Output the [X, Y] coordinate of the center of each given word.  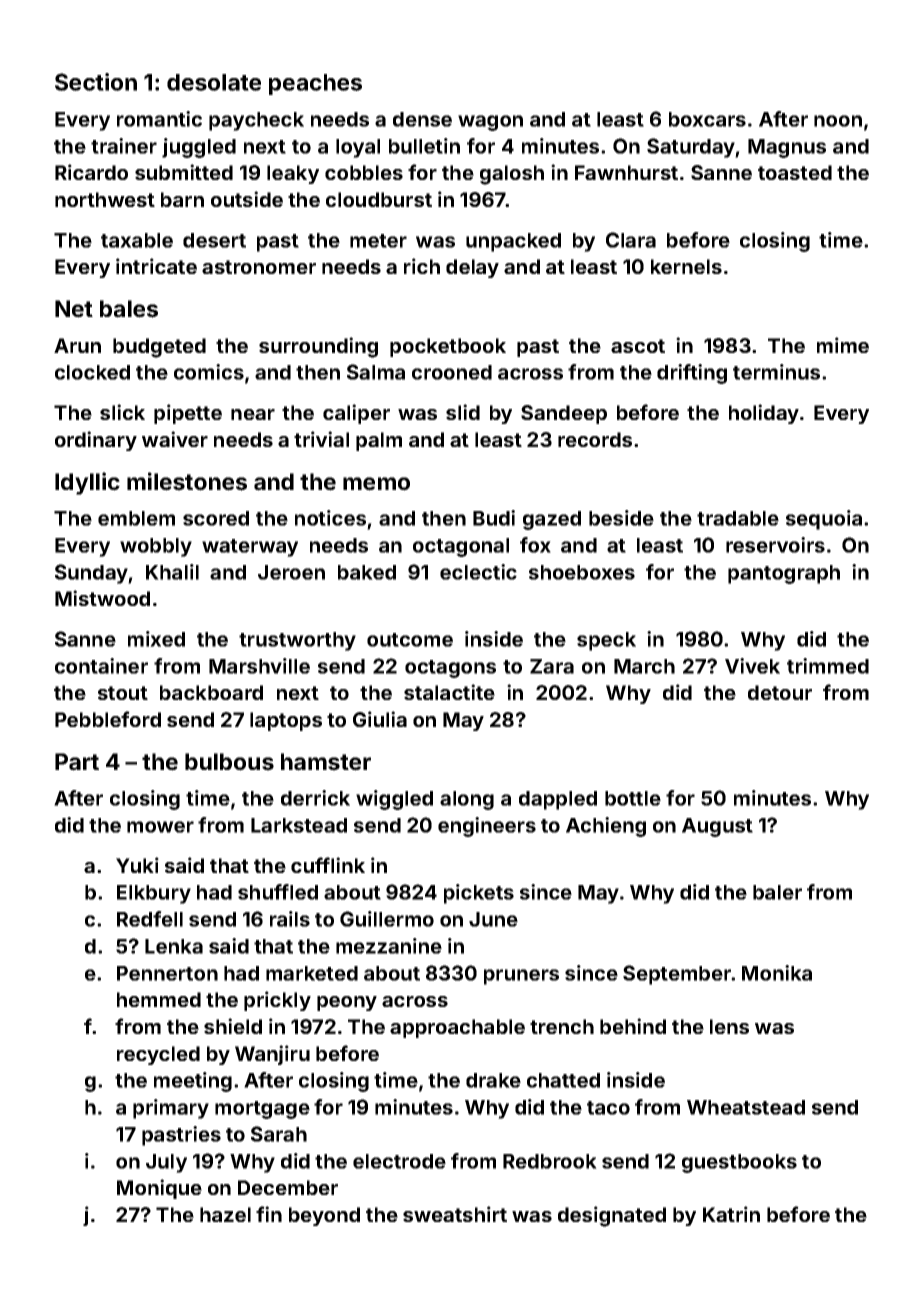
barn [182, 199]
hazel [225, 1214]
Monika [777, 973]
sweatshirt [455, 1214]
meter [378, 241]
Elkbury [154, 894]
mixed [156, 639]
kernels [686, 266]
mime [843, 345]
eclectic [478, 572]
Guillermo [387, 919]
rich [422, 266]
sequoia [824, 520]
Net [74, 309]
